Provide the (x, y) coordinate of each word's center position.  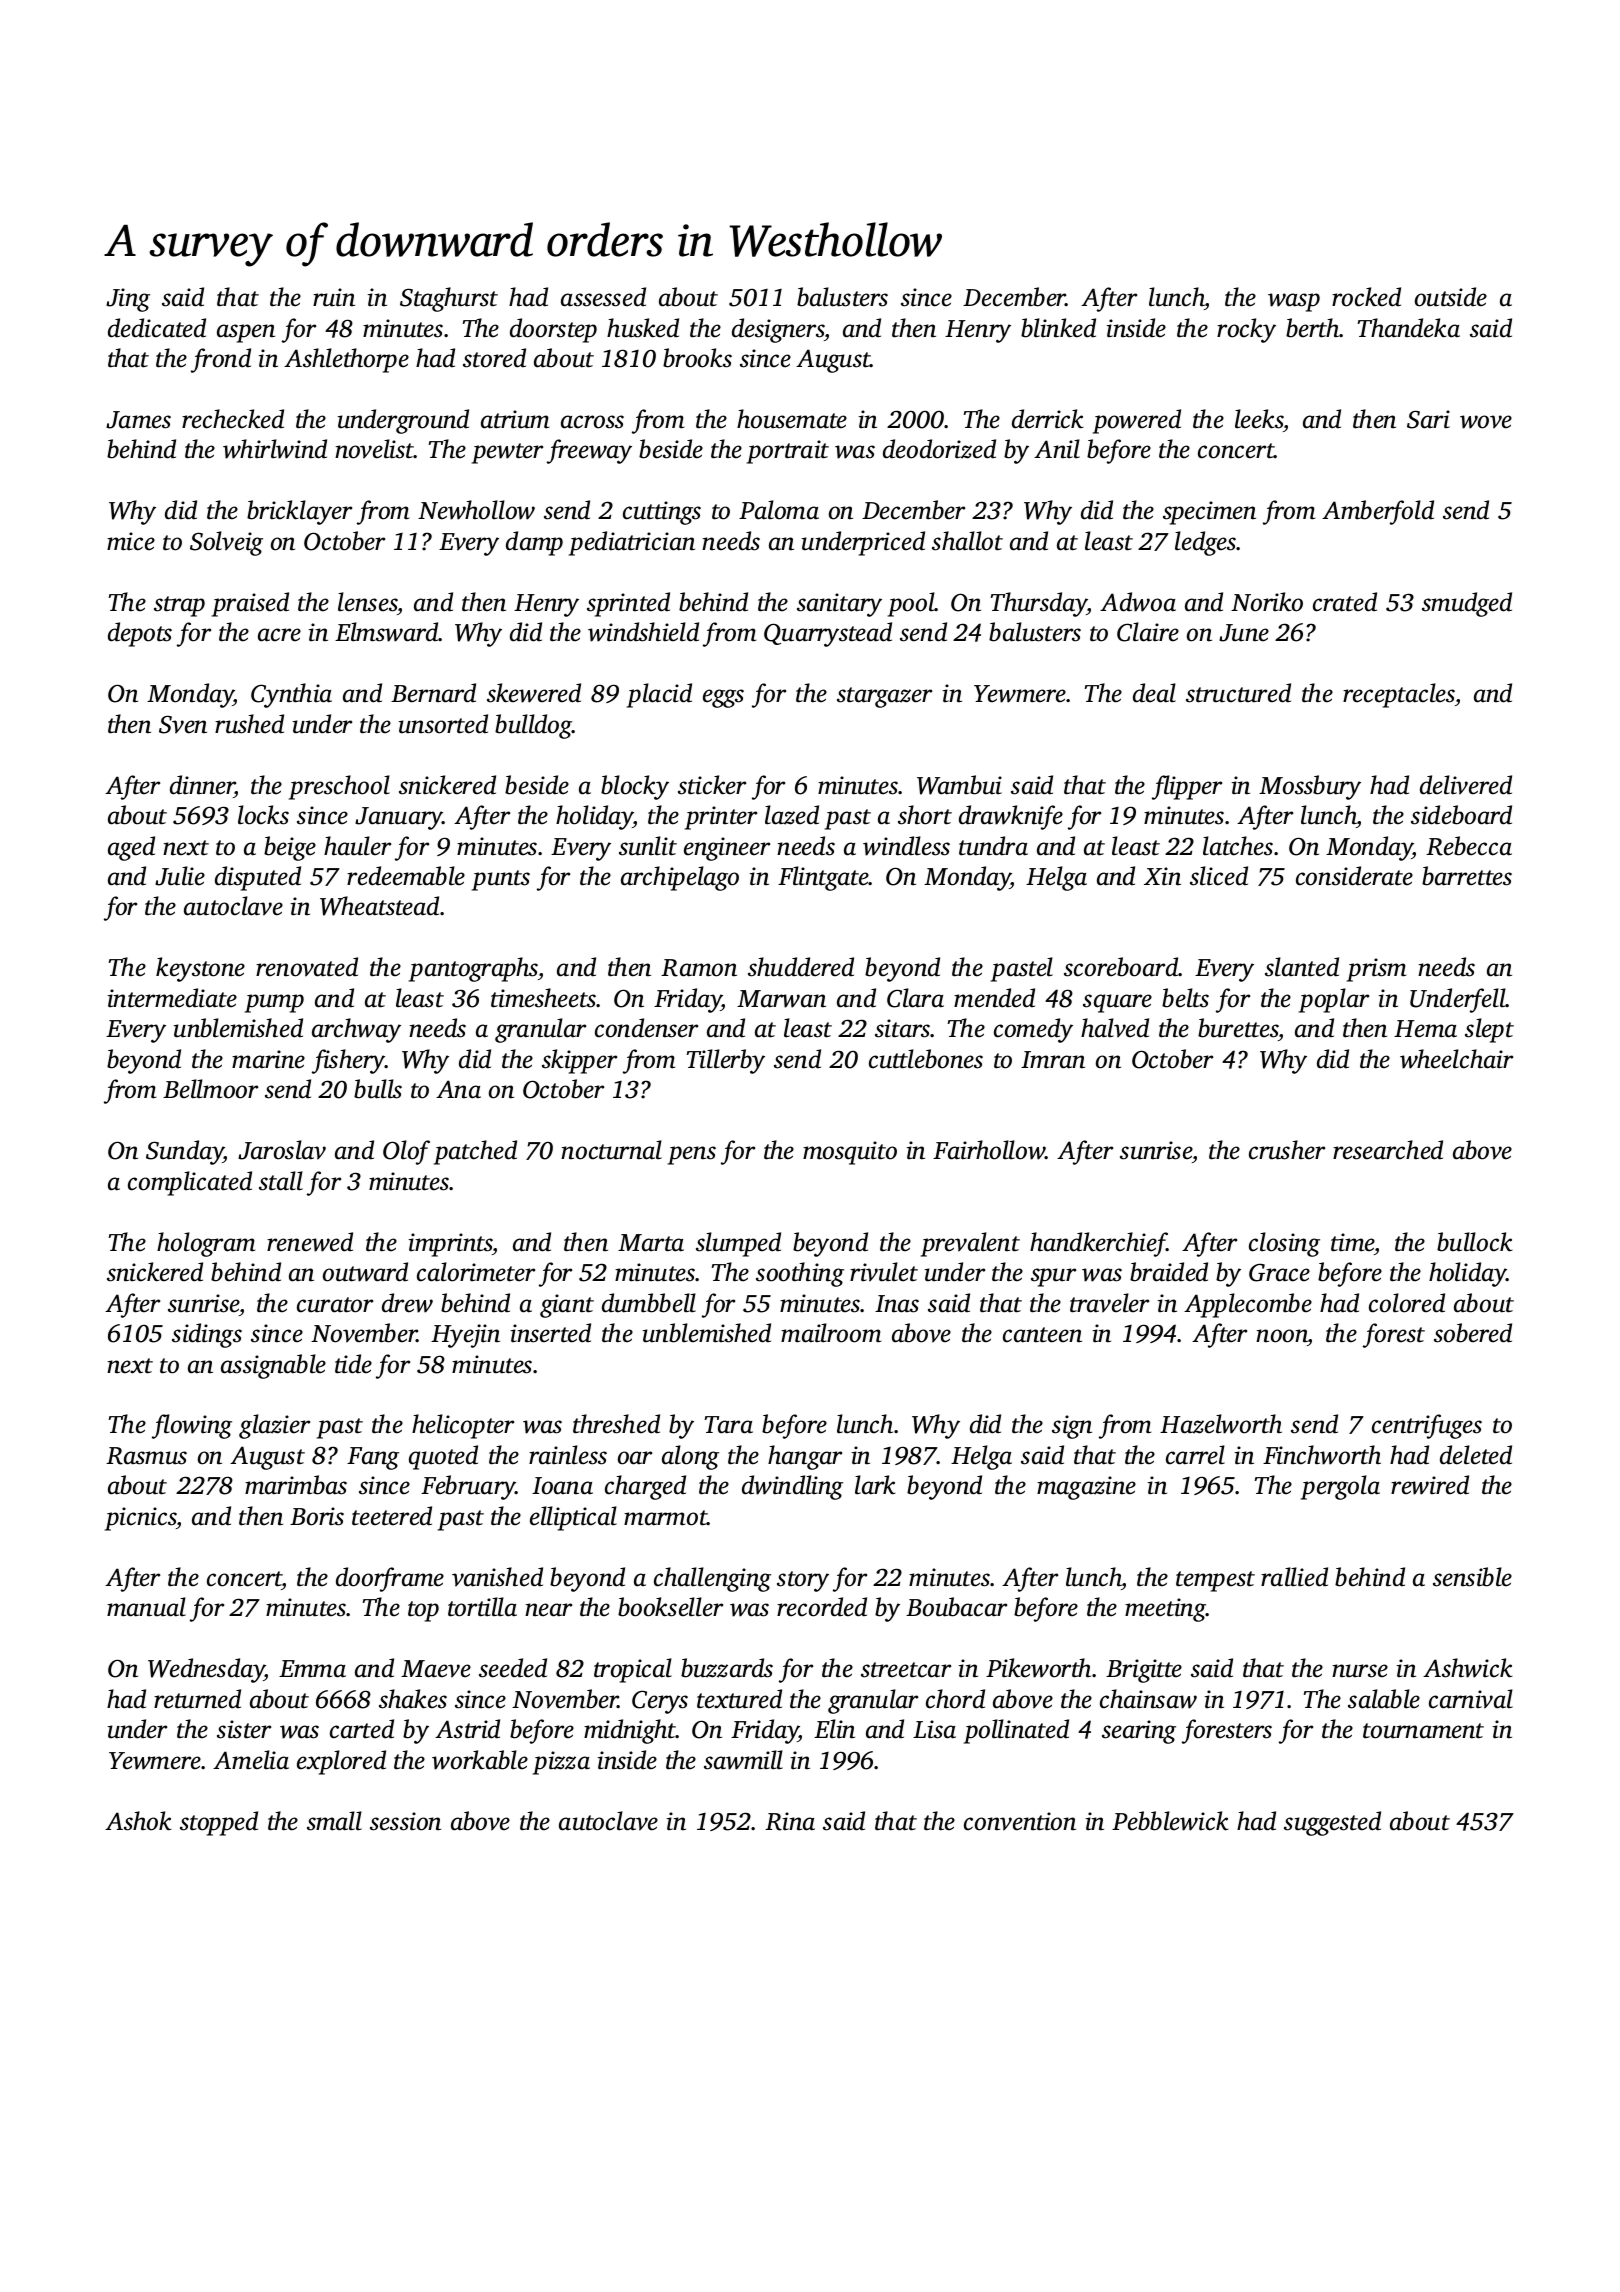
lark (875, 1485)
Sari (1428, 419)
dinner (202, 786)
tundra (993, 846)
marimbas (296, 1485)
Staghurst (449, 299)
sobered (1473, 1333)
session (405, 1821)
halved (1115, 1028)
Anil (1057, 449)
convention (1020, 1821)
